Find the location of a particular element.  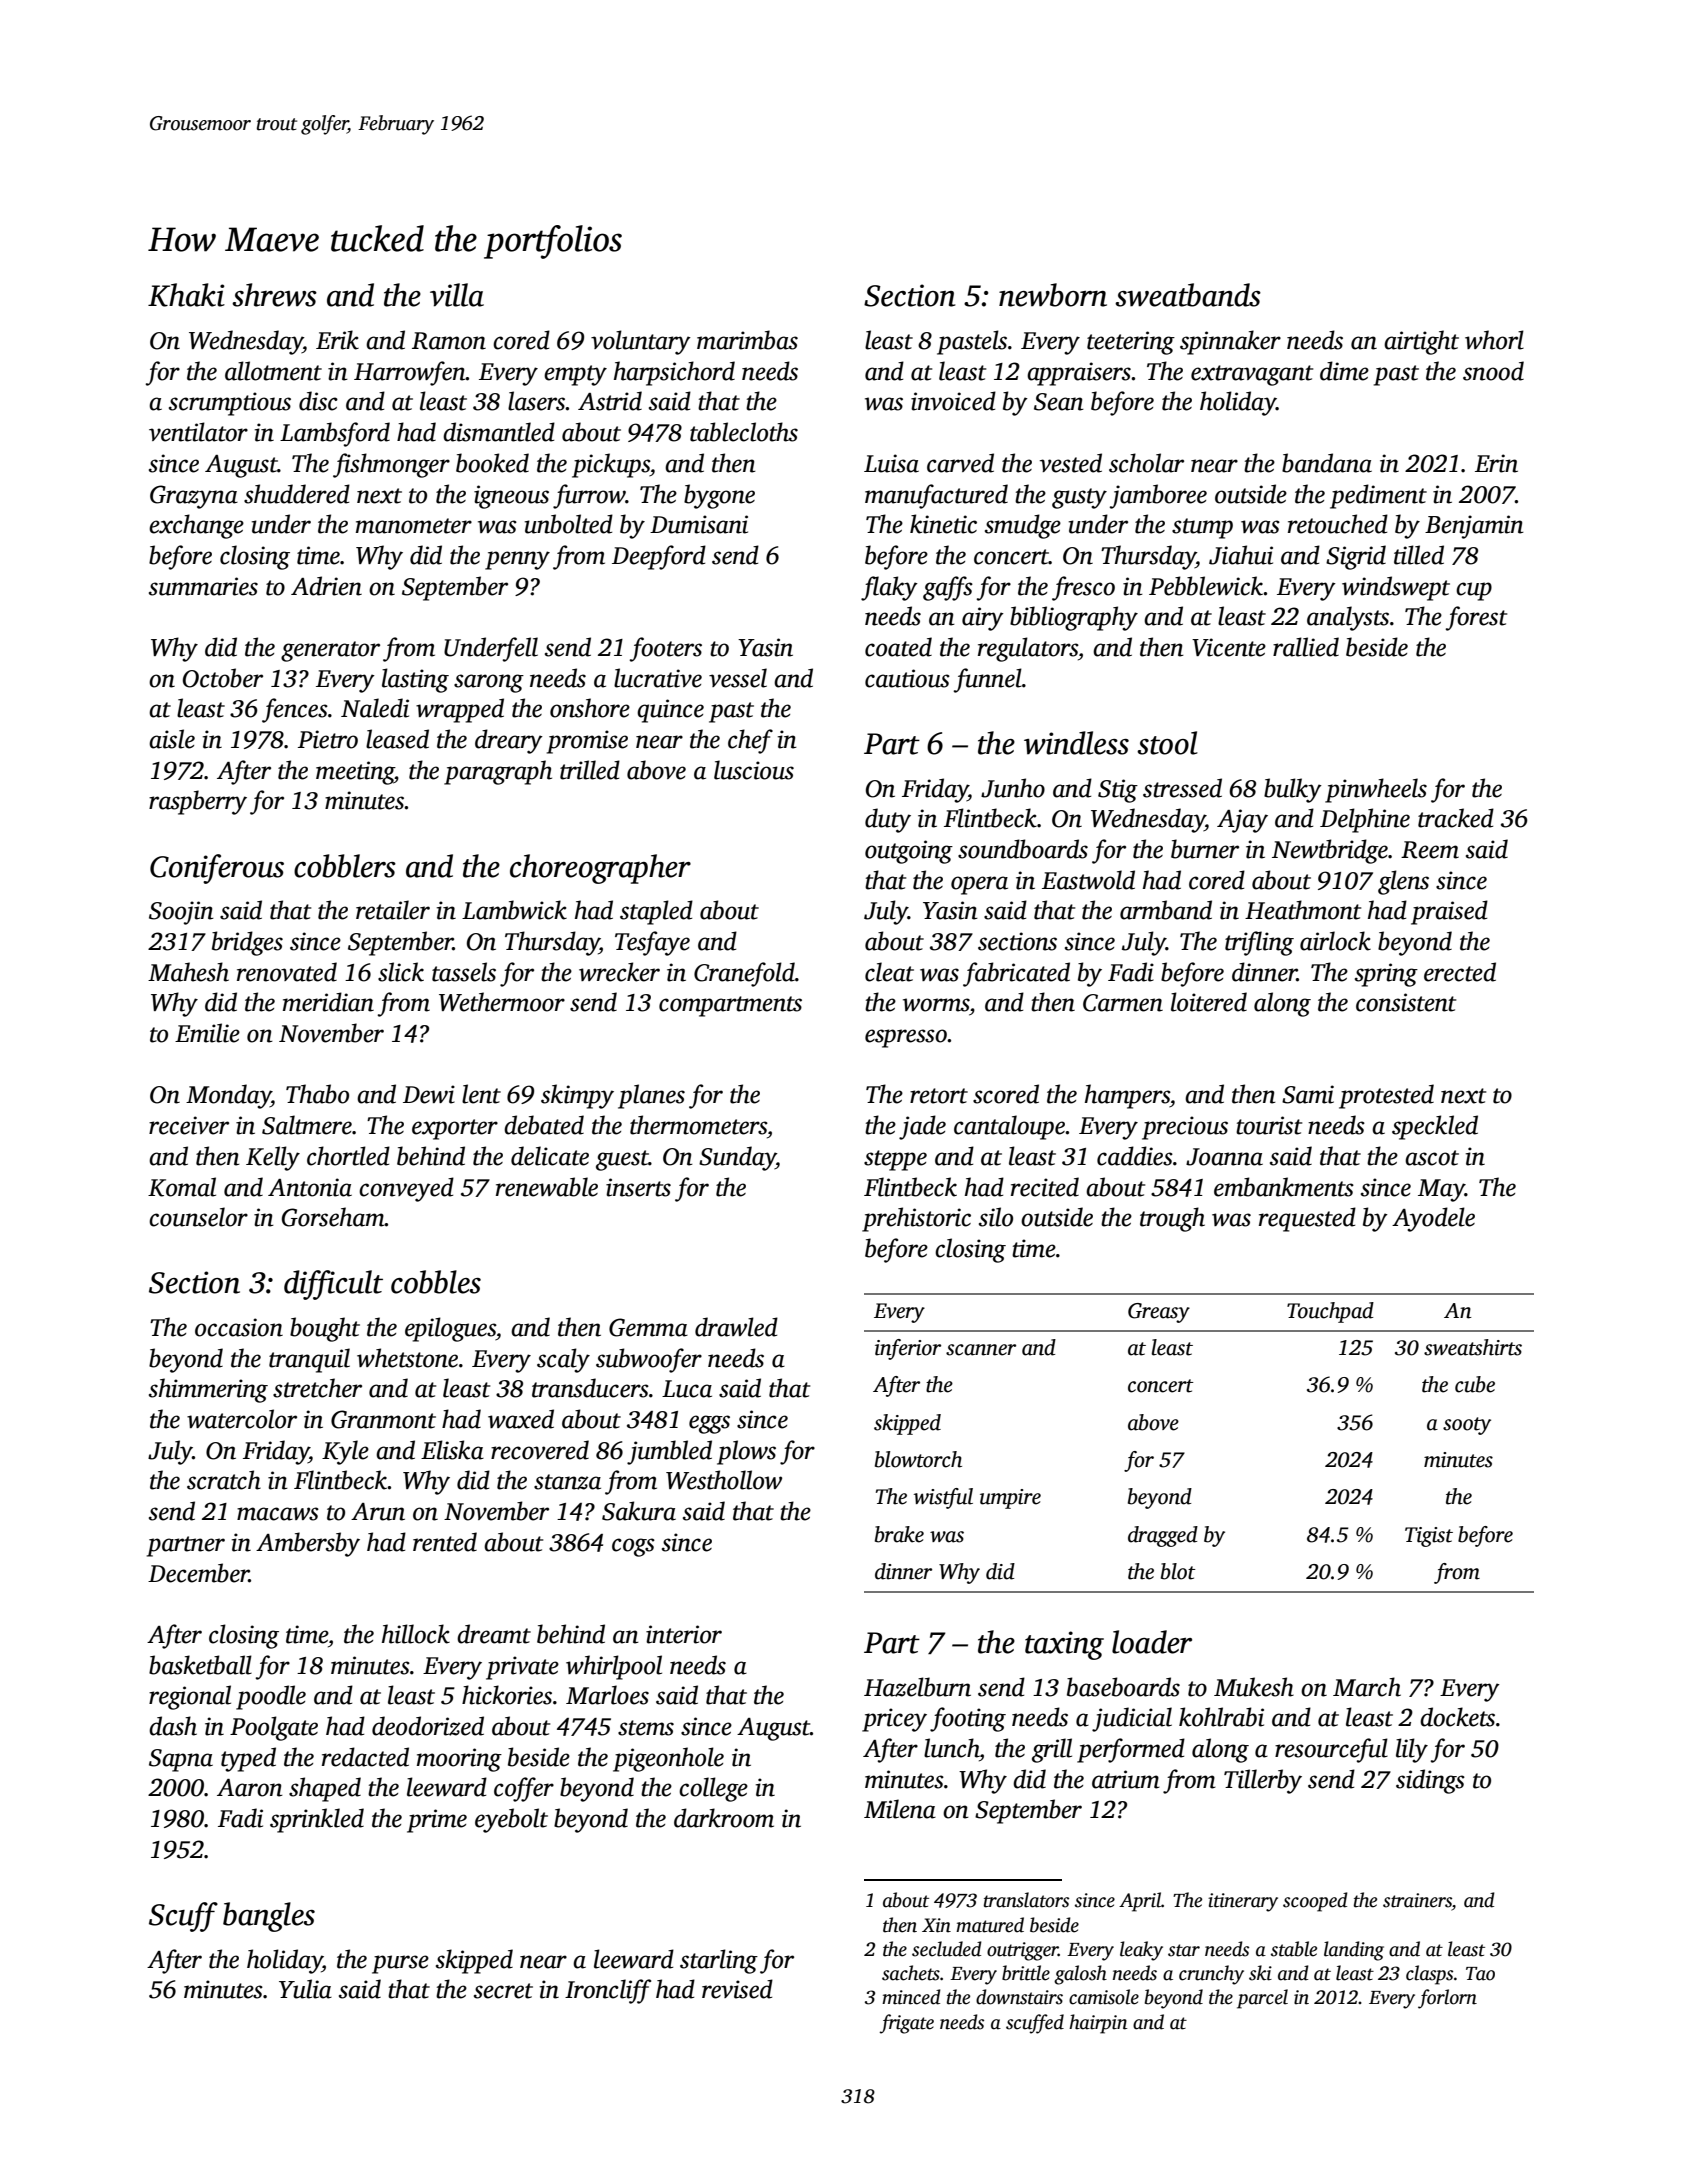

Ayodele is located at coordinates (1433, 1219).
